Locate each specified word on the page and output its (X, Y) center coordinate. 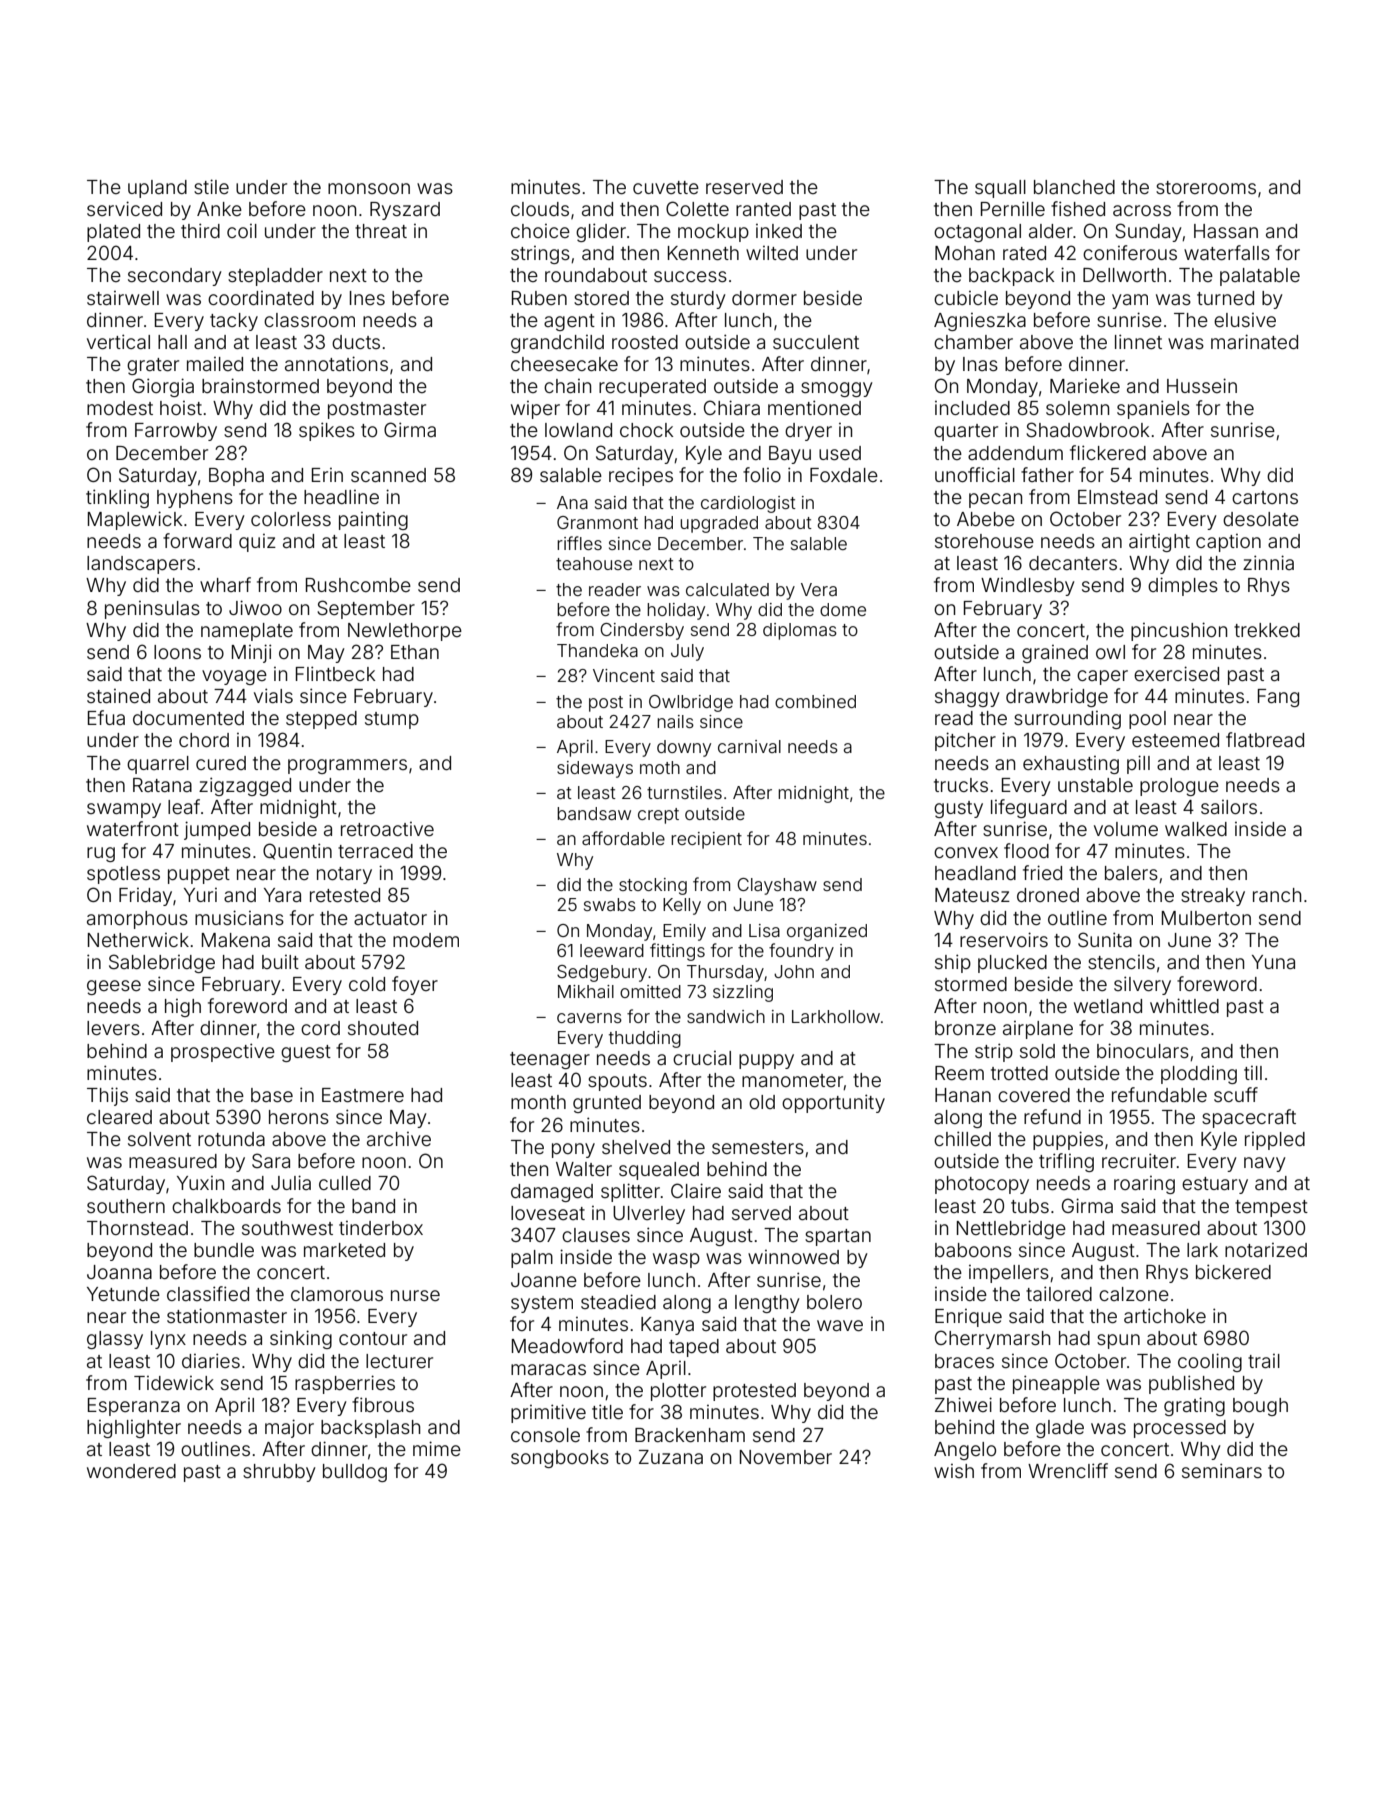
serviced (124, 208)
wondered (131, 1471)
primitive (548, 1413)
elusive (1245, 320)
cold (367, 984)
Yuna (1273, 962)
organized (827, 932)
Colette (697, 208)
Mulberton (1206, 918)
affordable (623, 838)
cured (221, 763)
